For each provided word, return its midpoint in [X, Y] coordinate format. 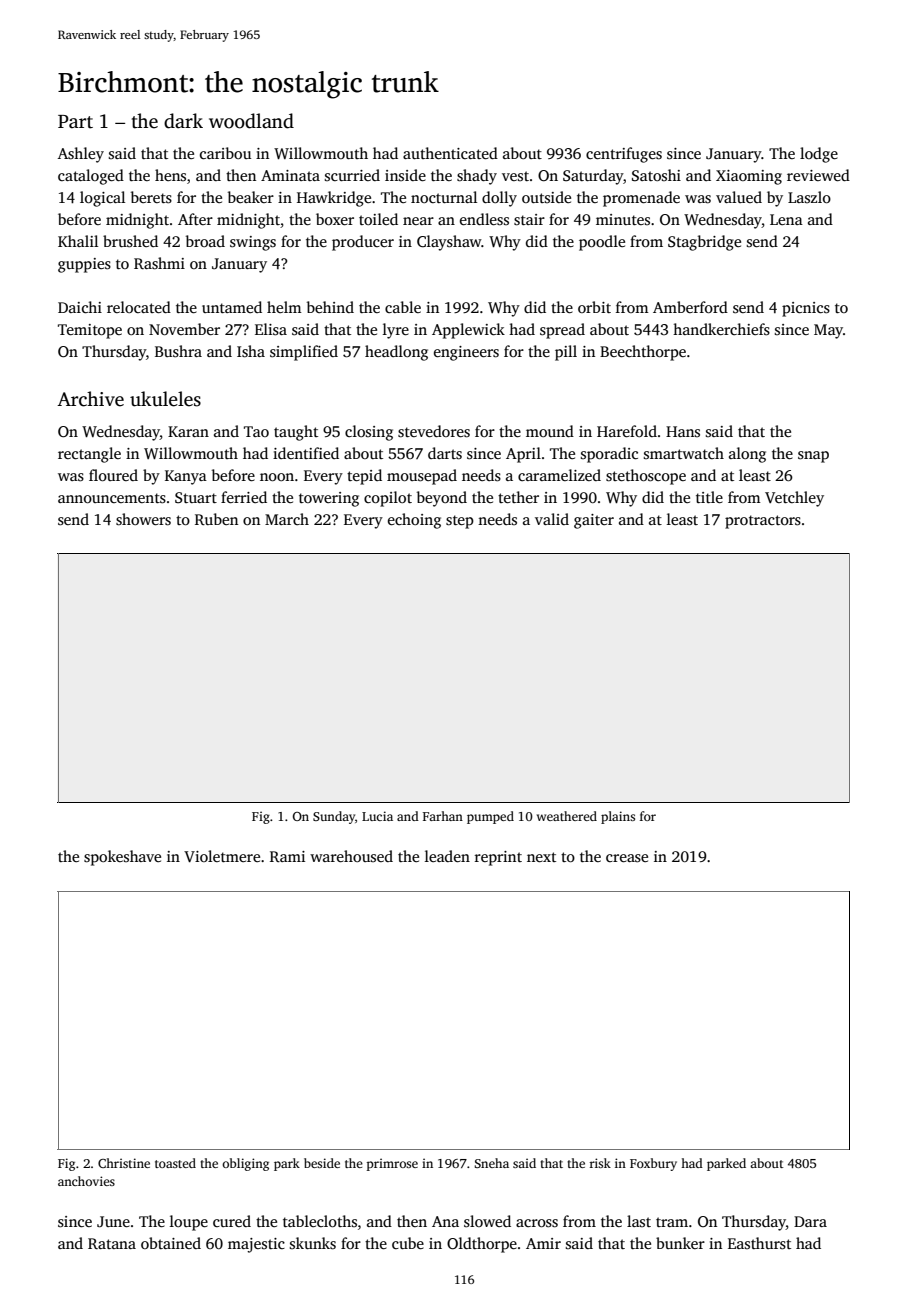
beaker [251, 197]
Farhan [443, 816]
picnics [806, 309]
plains [618, 817]
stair [529, 220]
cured [232, 1221]
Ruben [216, 519]
